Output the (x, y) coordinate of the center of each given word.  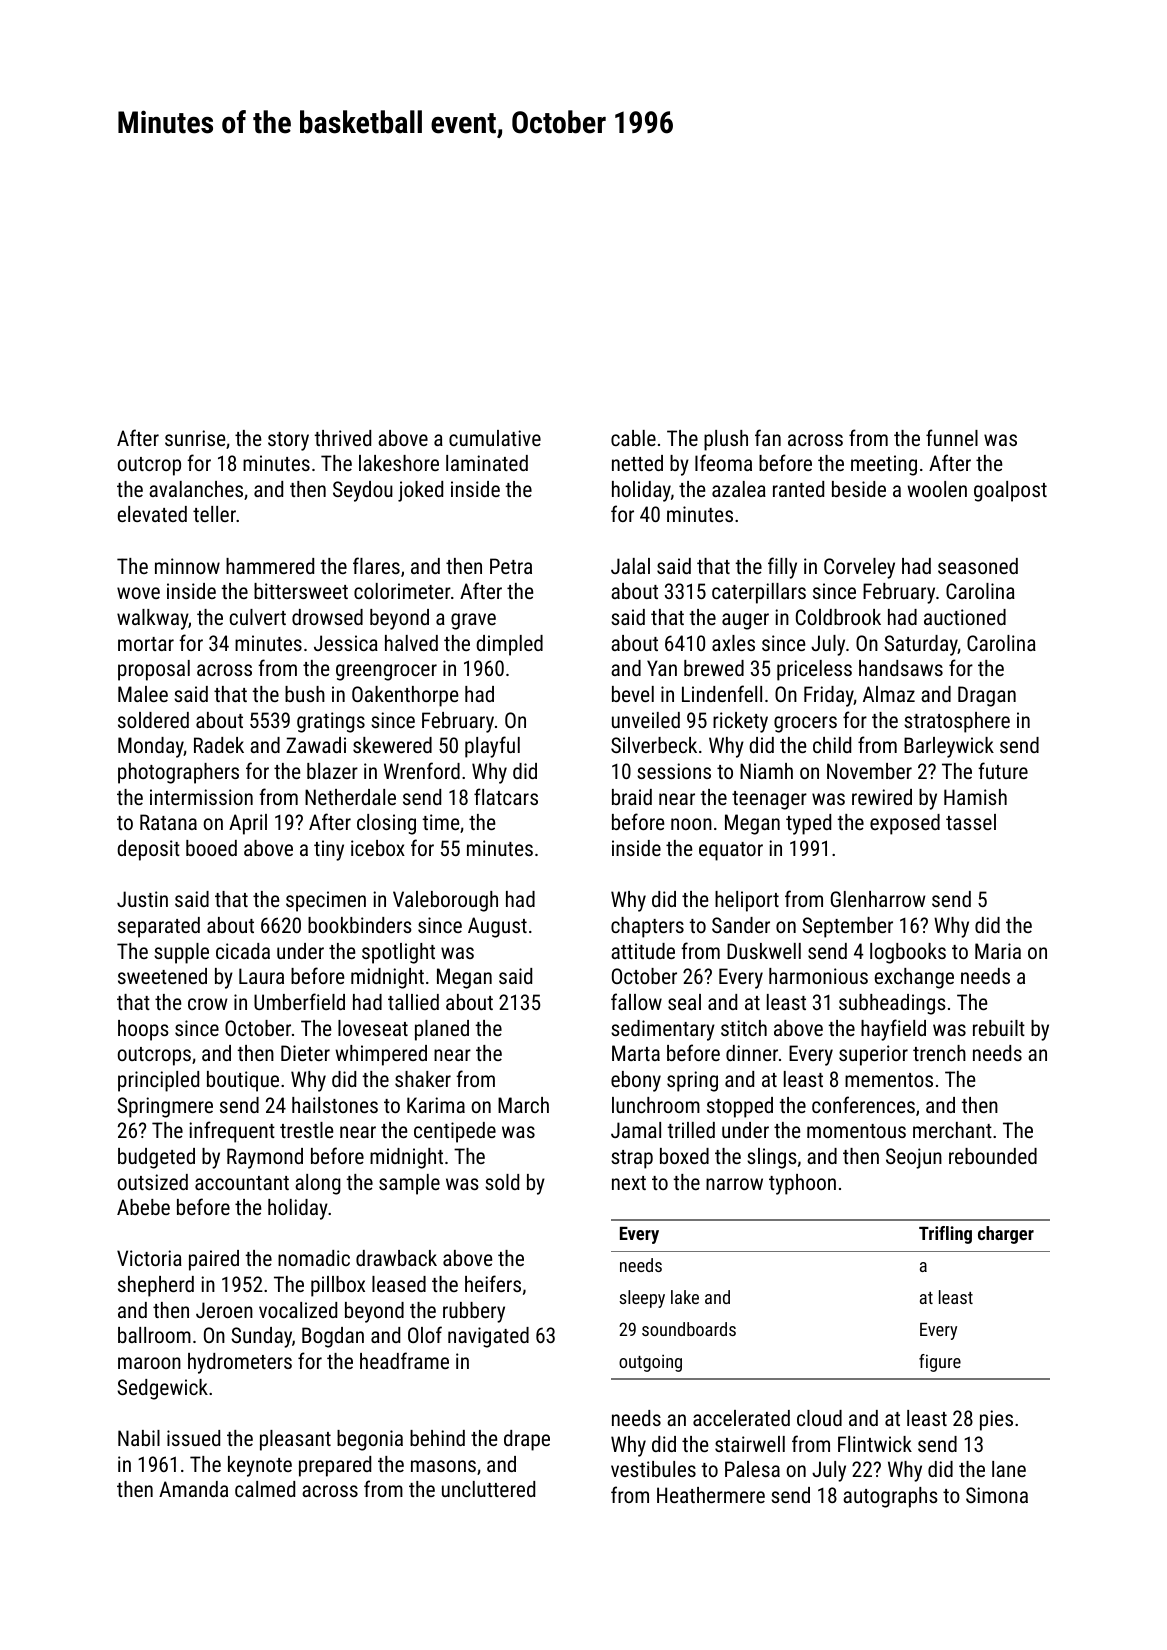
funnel (952, 437)
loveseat (373, 1028)
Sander (741, 925)
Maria (998, 951)
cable (633, 438)
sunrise (195, 438)
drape (527, 1440)
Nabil (139, 1438)
